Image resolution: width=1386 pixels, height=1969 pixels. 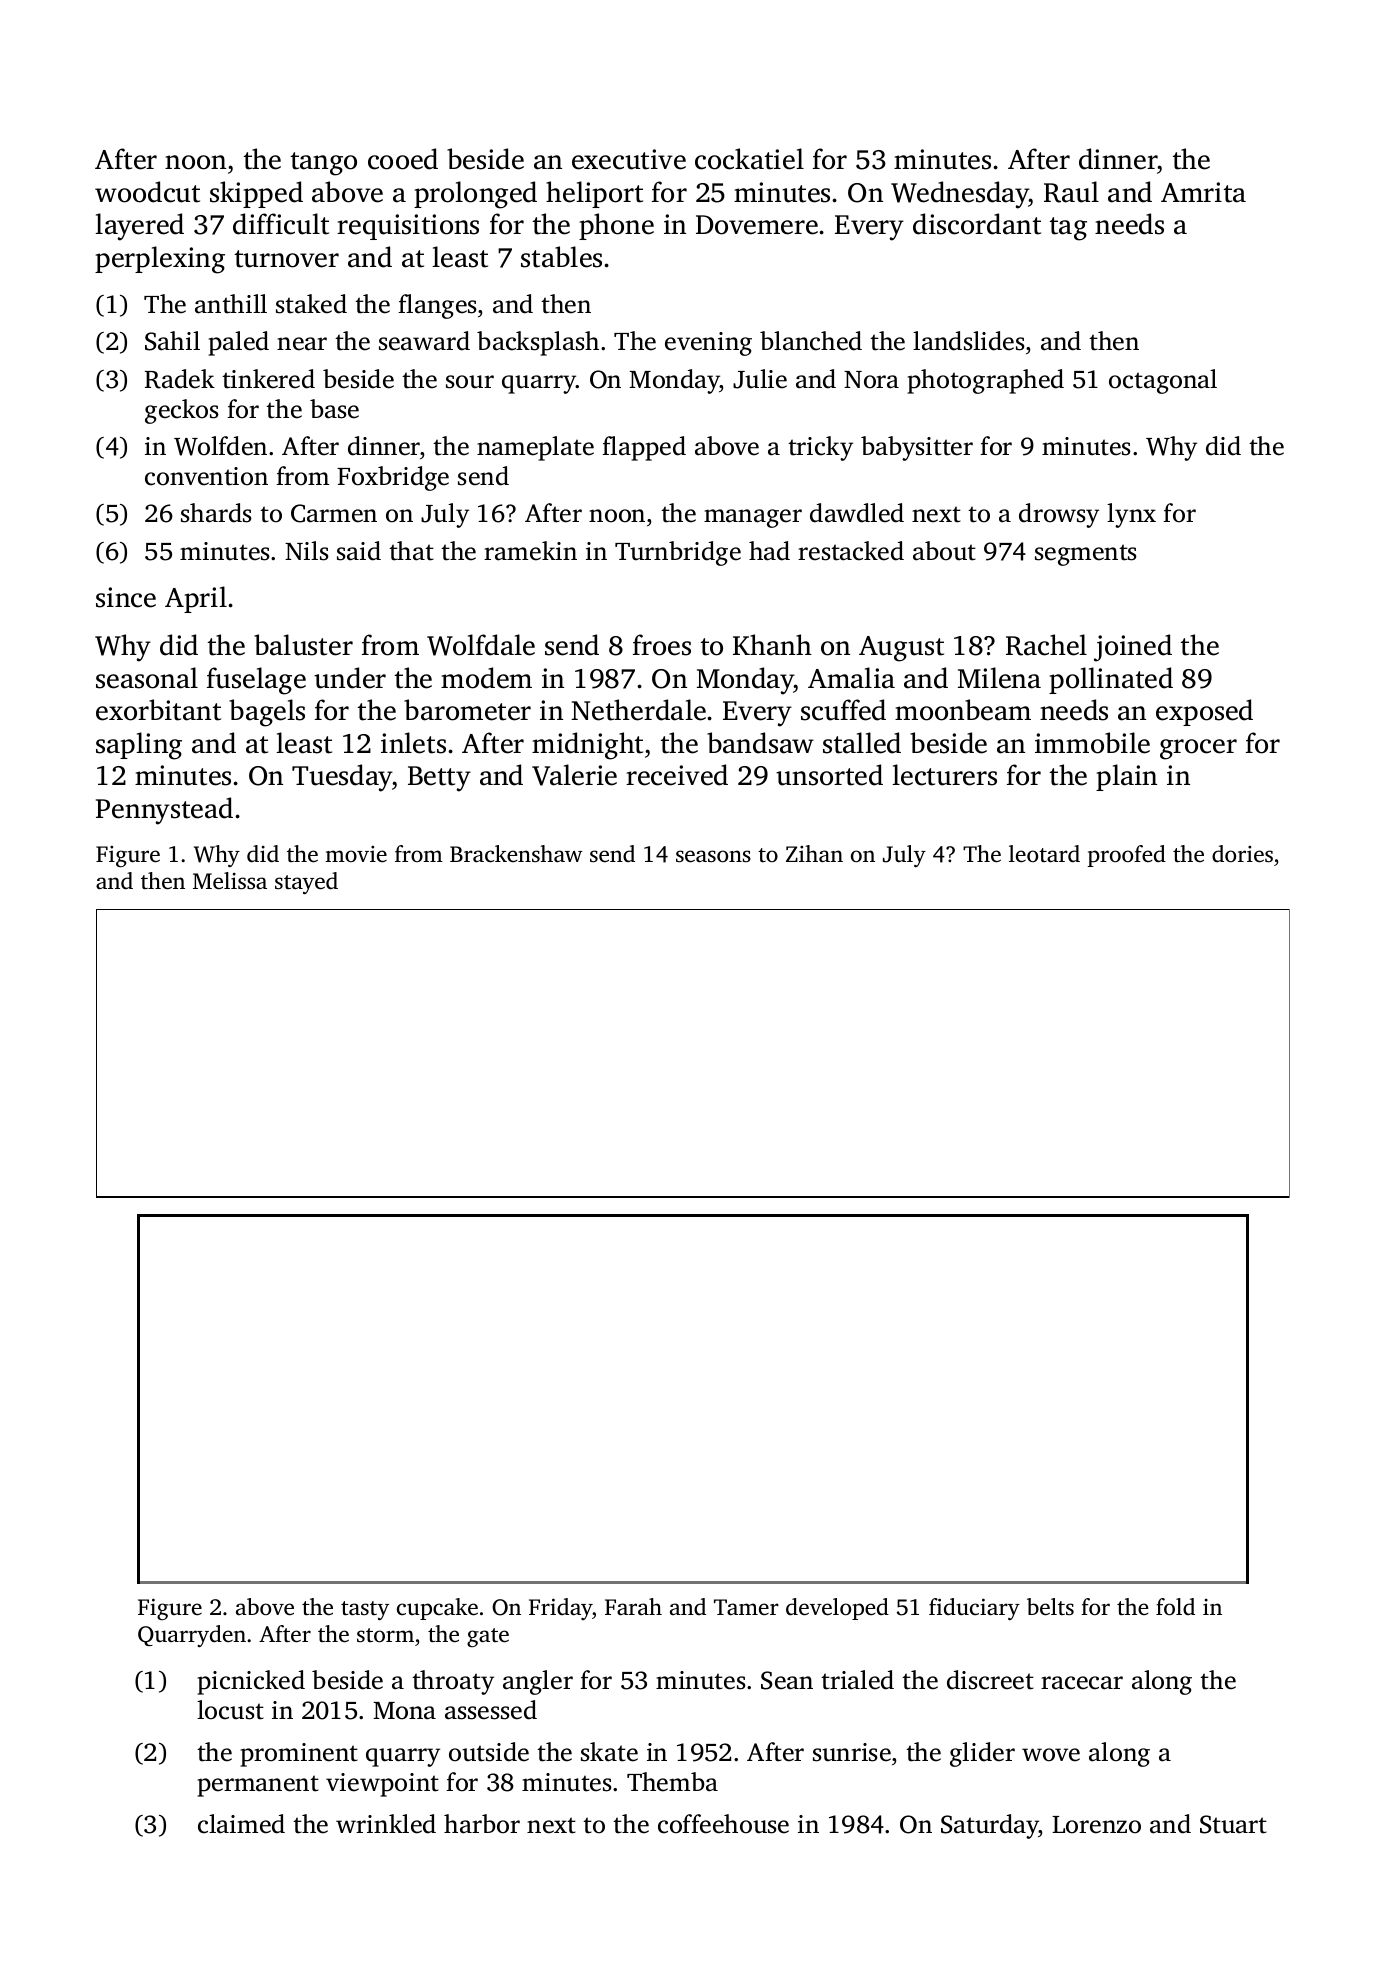 What do you see at coordinates (746, 1607) in the screenshot?
I see `Tamer` at bounding box center [746, 1607].
